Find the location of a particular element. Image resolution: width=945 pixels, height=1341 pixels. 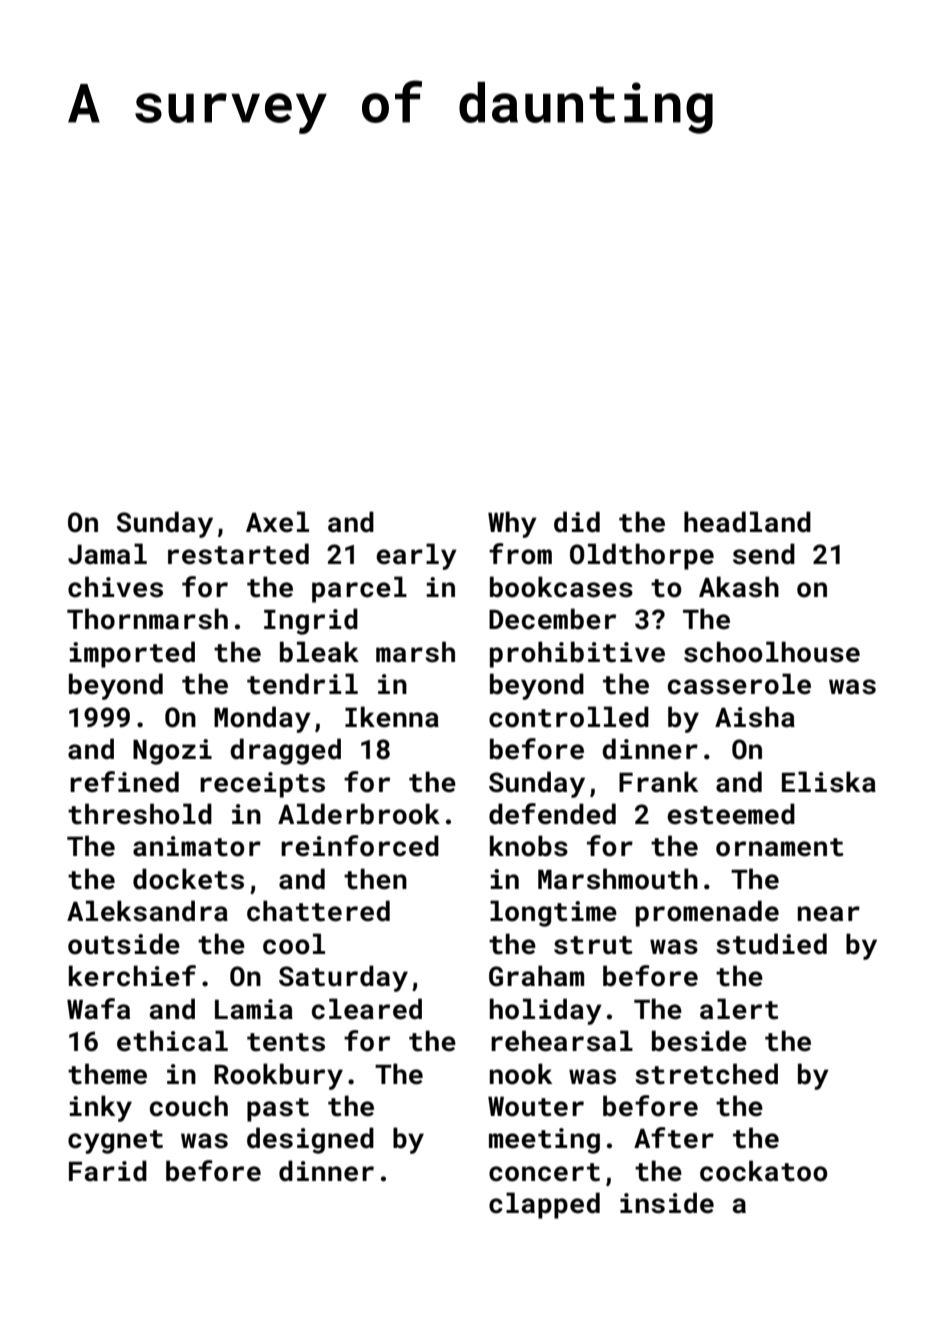

dockets is located at coordinates (188, 879).
